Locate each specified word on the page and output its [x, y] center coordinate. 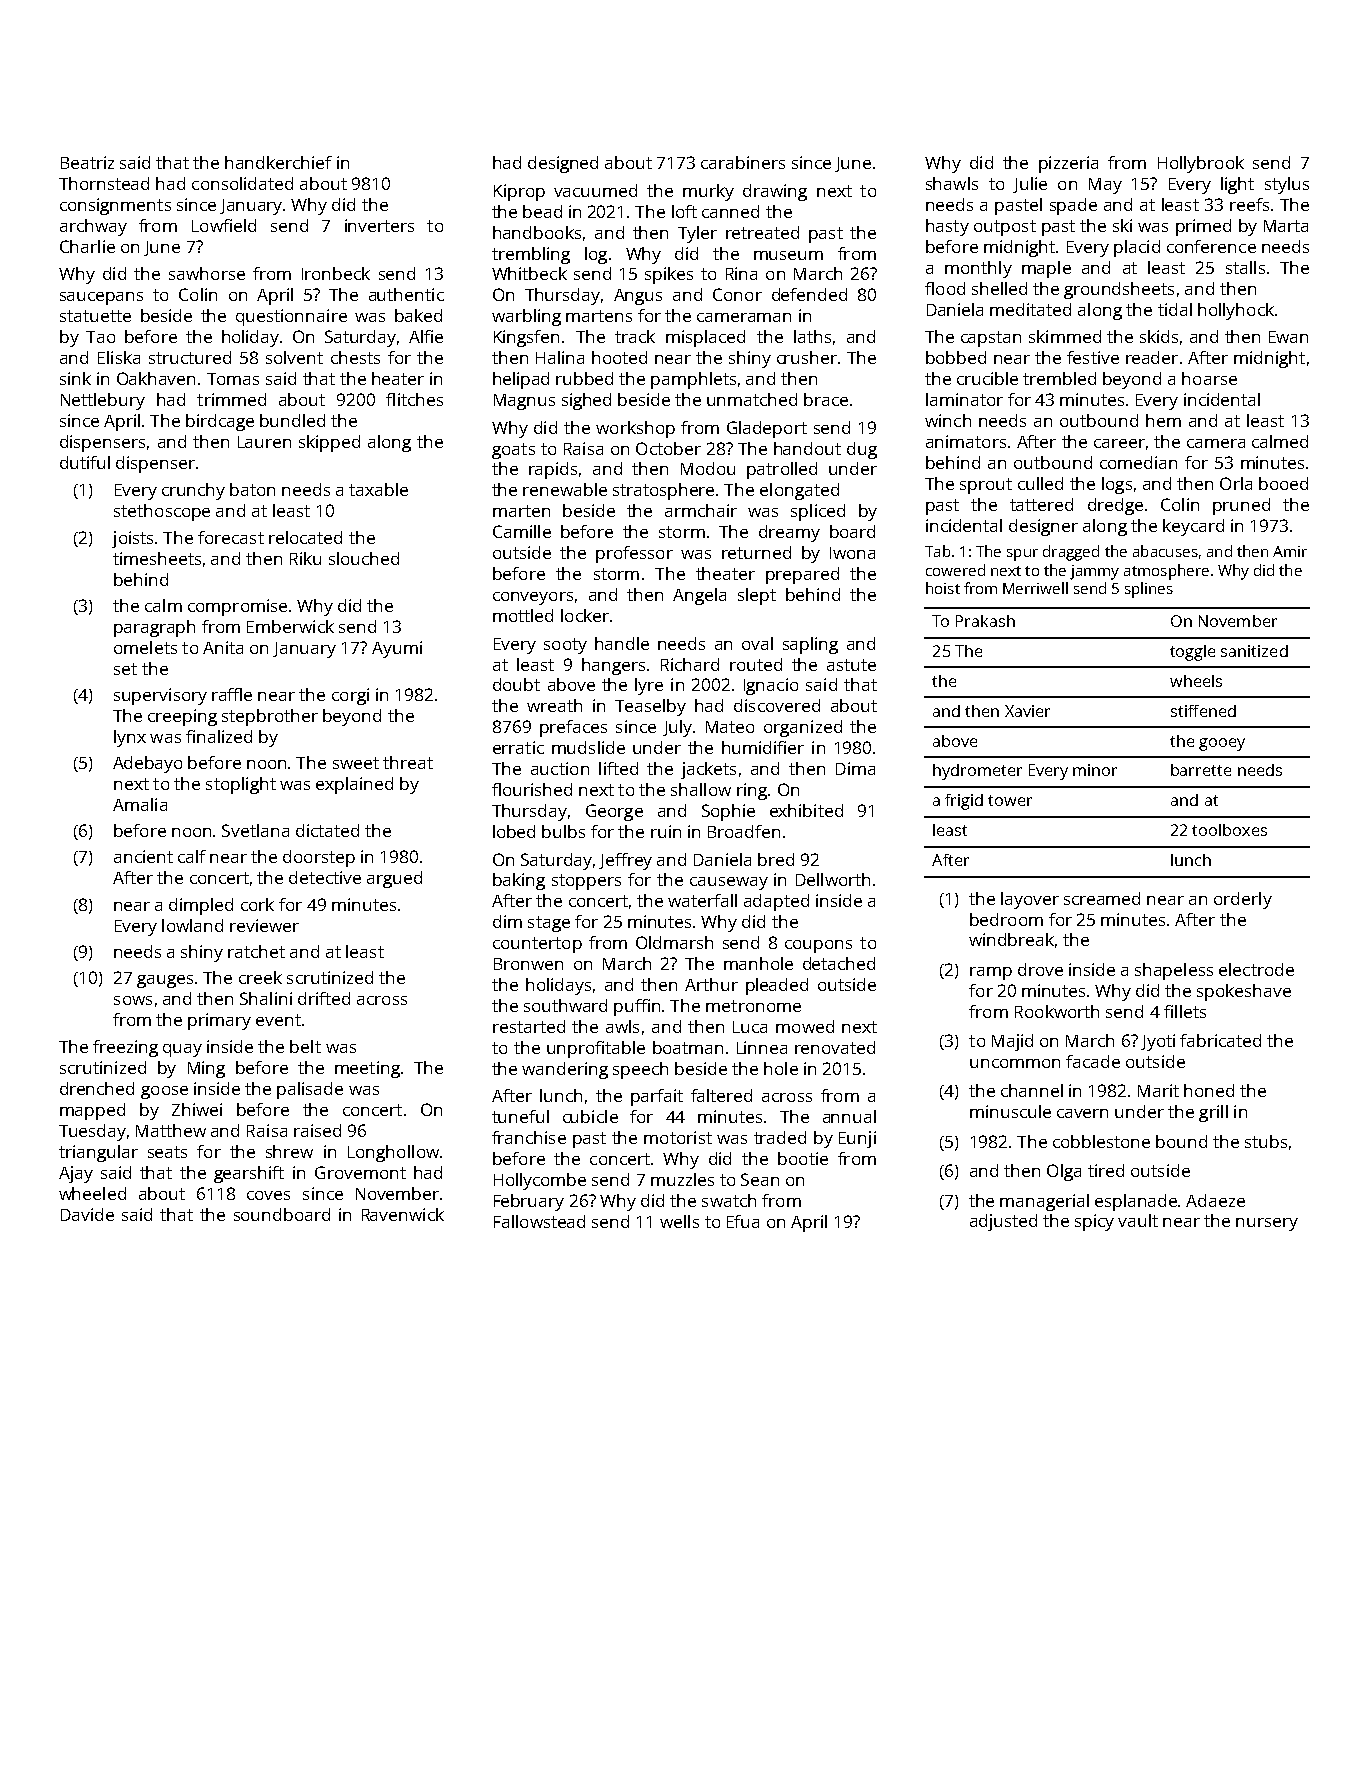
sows [133, 1000]
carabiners [743, 162]
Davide [87, 1214]
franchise [529, 1137]
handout [807, 448]
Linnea [762, 1047]
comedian [1138, 462]
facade [1093, 1061]
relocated [305, 537]
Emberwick [290, 626]
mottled [523, 615]
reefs [1249, 204]
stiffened [1203, 711]
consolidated [242, 183]
